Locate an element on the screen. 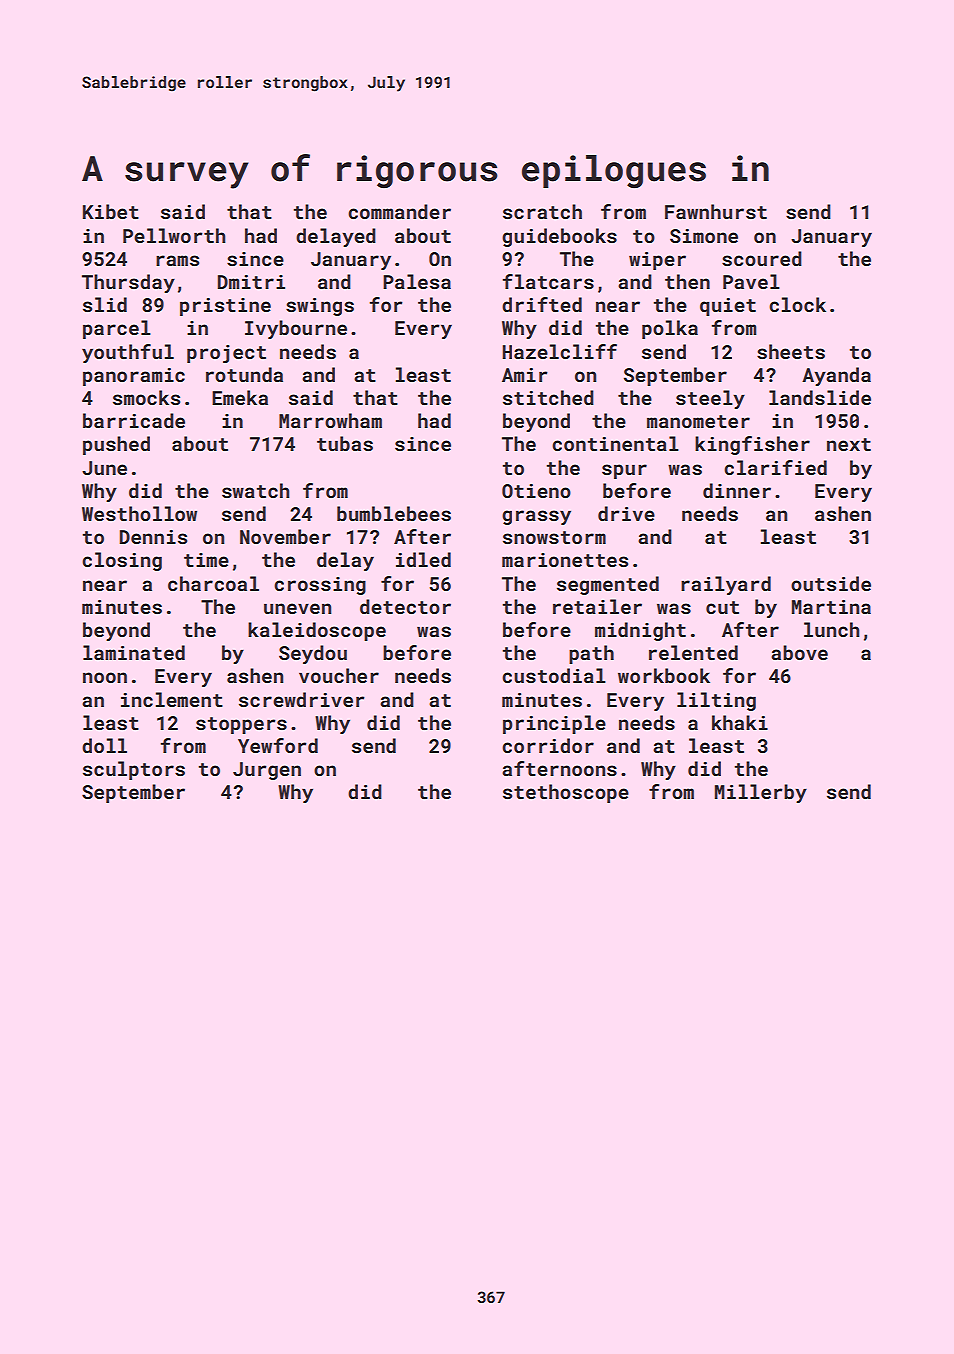  khaki is located at coordinates (740, 722).
